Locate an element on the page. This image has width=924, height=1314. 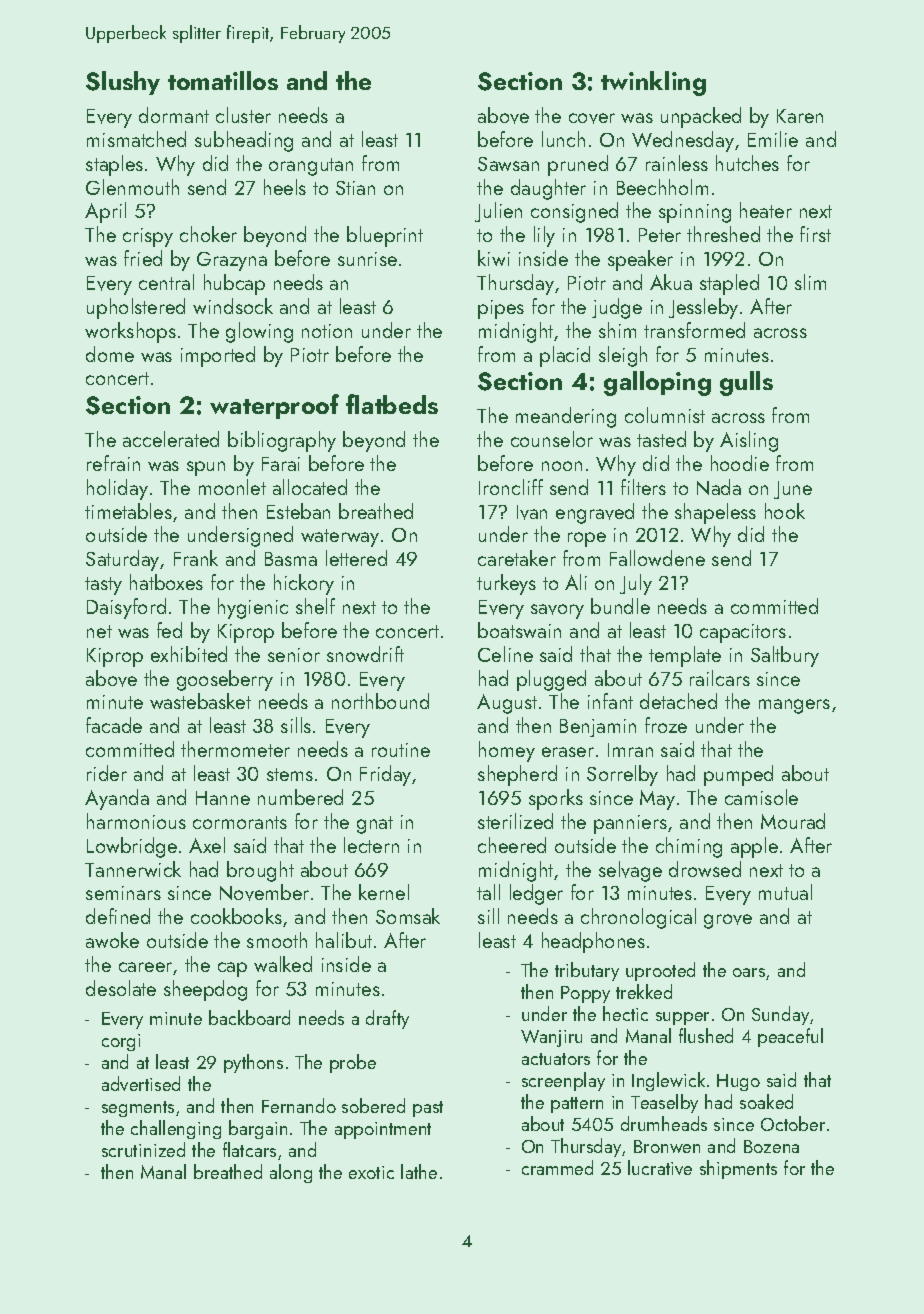
hook is located at coordinates (785, 511).
